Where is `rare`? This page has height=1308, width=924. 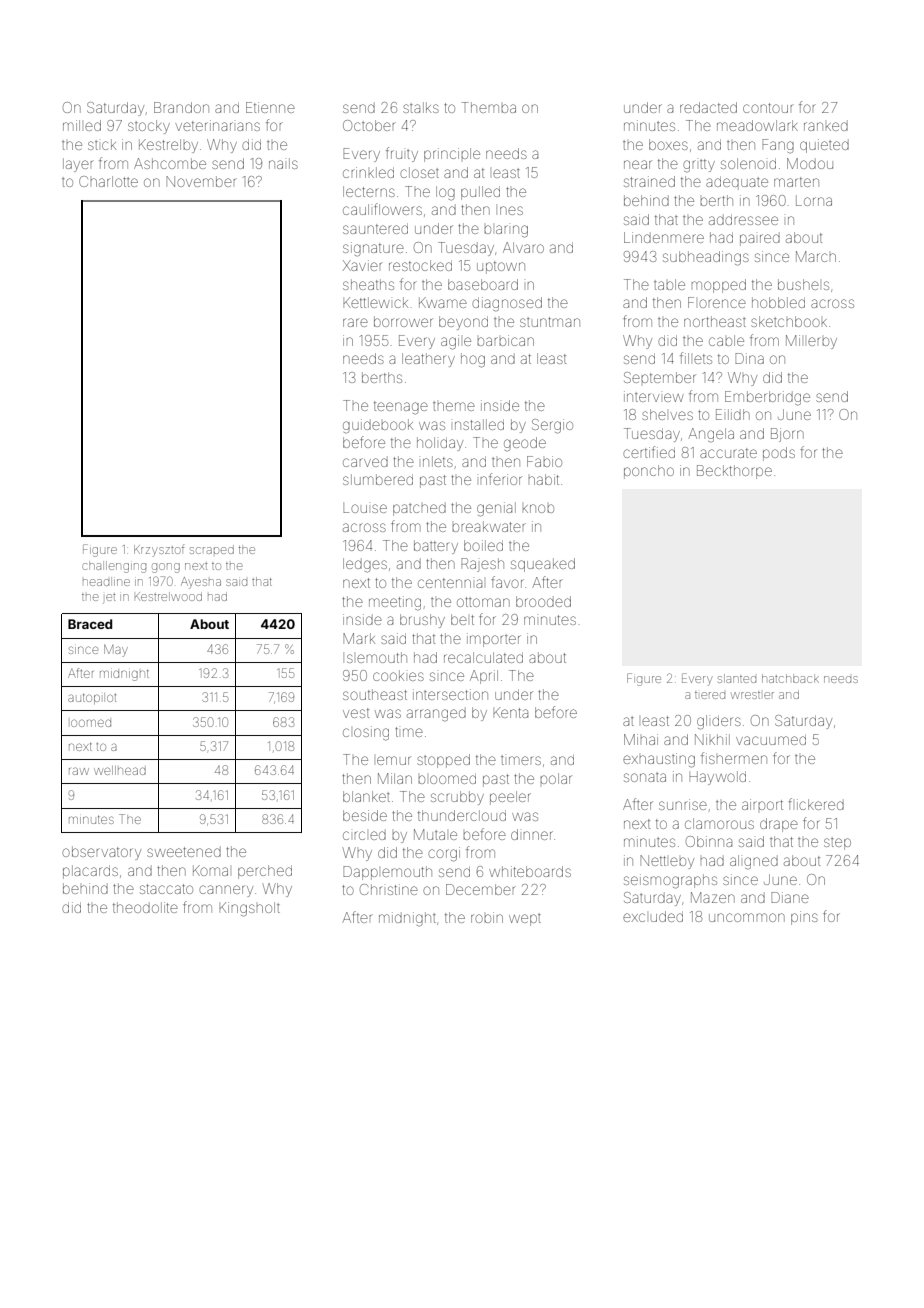
rare is located at coordinates (355, 322).
